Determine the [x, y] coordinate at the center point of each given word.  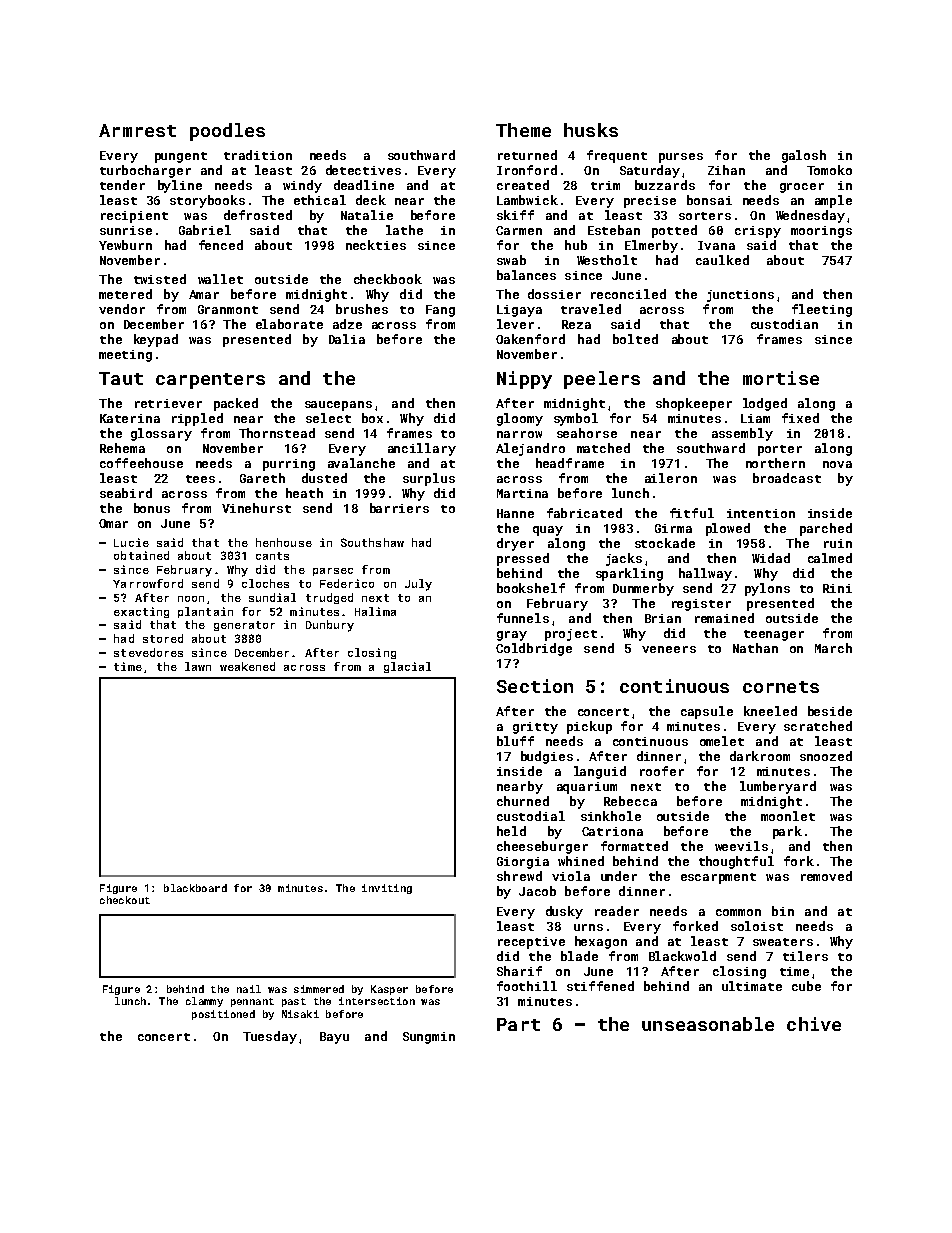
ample [833, 201]
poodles [227, 132]
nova [837, 464]
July [418, 585]
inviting [387, 889]
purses [681, 158]
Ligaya [519, 311]
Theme [523, 130]
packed [236, 404]
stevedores [148, 652]
